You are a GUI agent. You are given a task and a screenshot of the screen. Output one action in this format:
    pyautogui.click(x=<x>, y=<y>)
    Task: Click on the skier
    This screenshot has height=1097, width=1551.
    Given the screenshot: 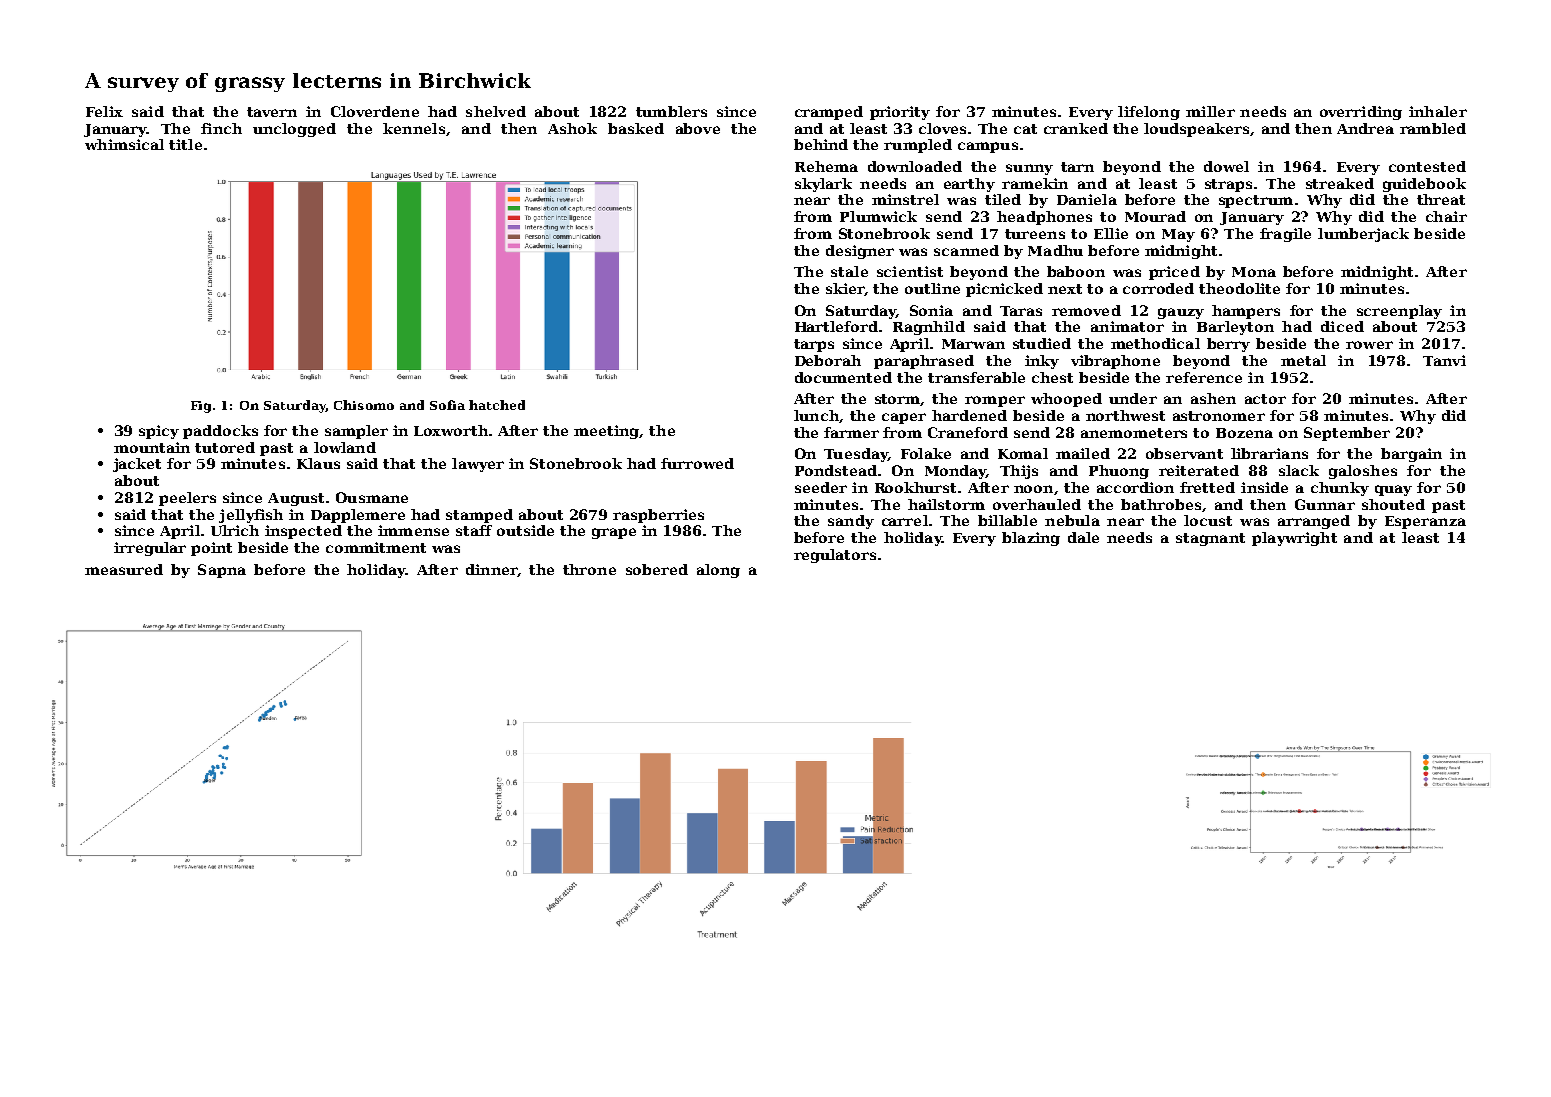 What is the action you would take?
    pyautogui.click(x=845, y=288)
